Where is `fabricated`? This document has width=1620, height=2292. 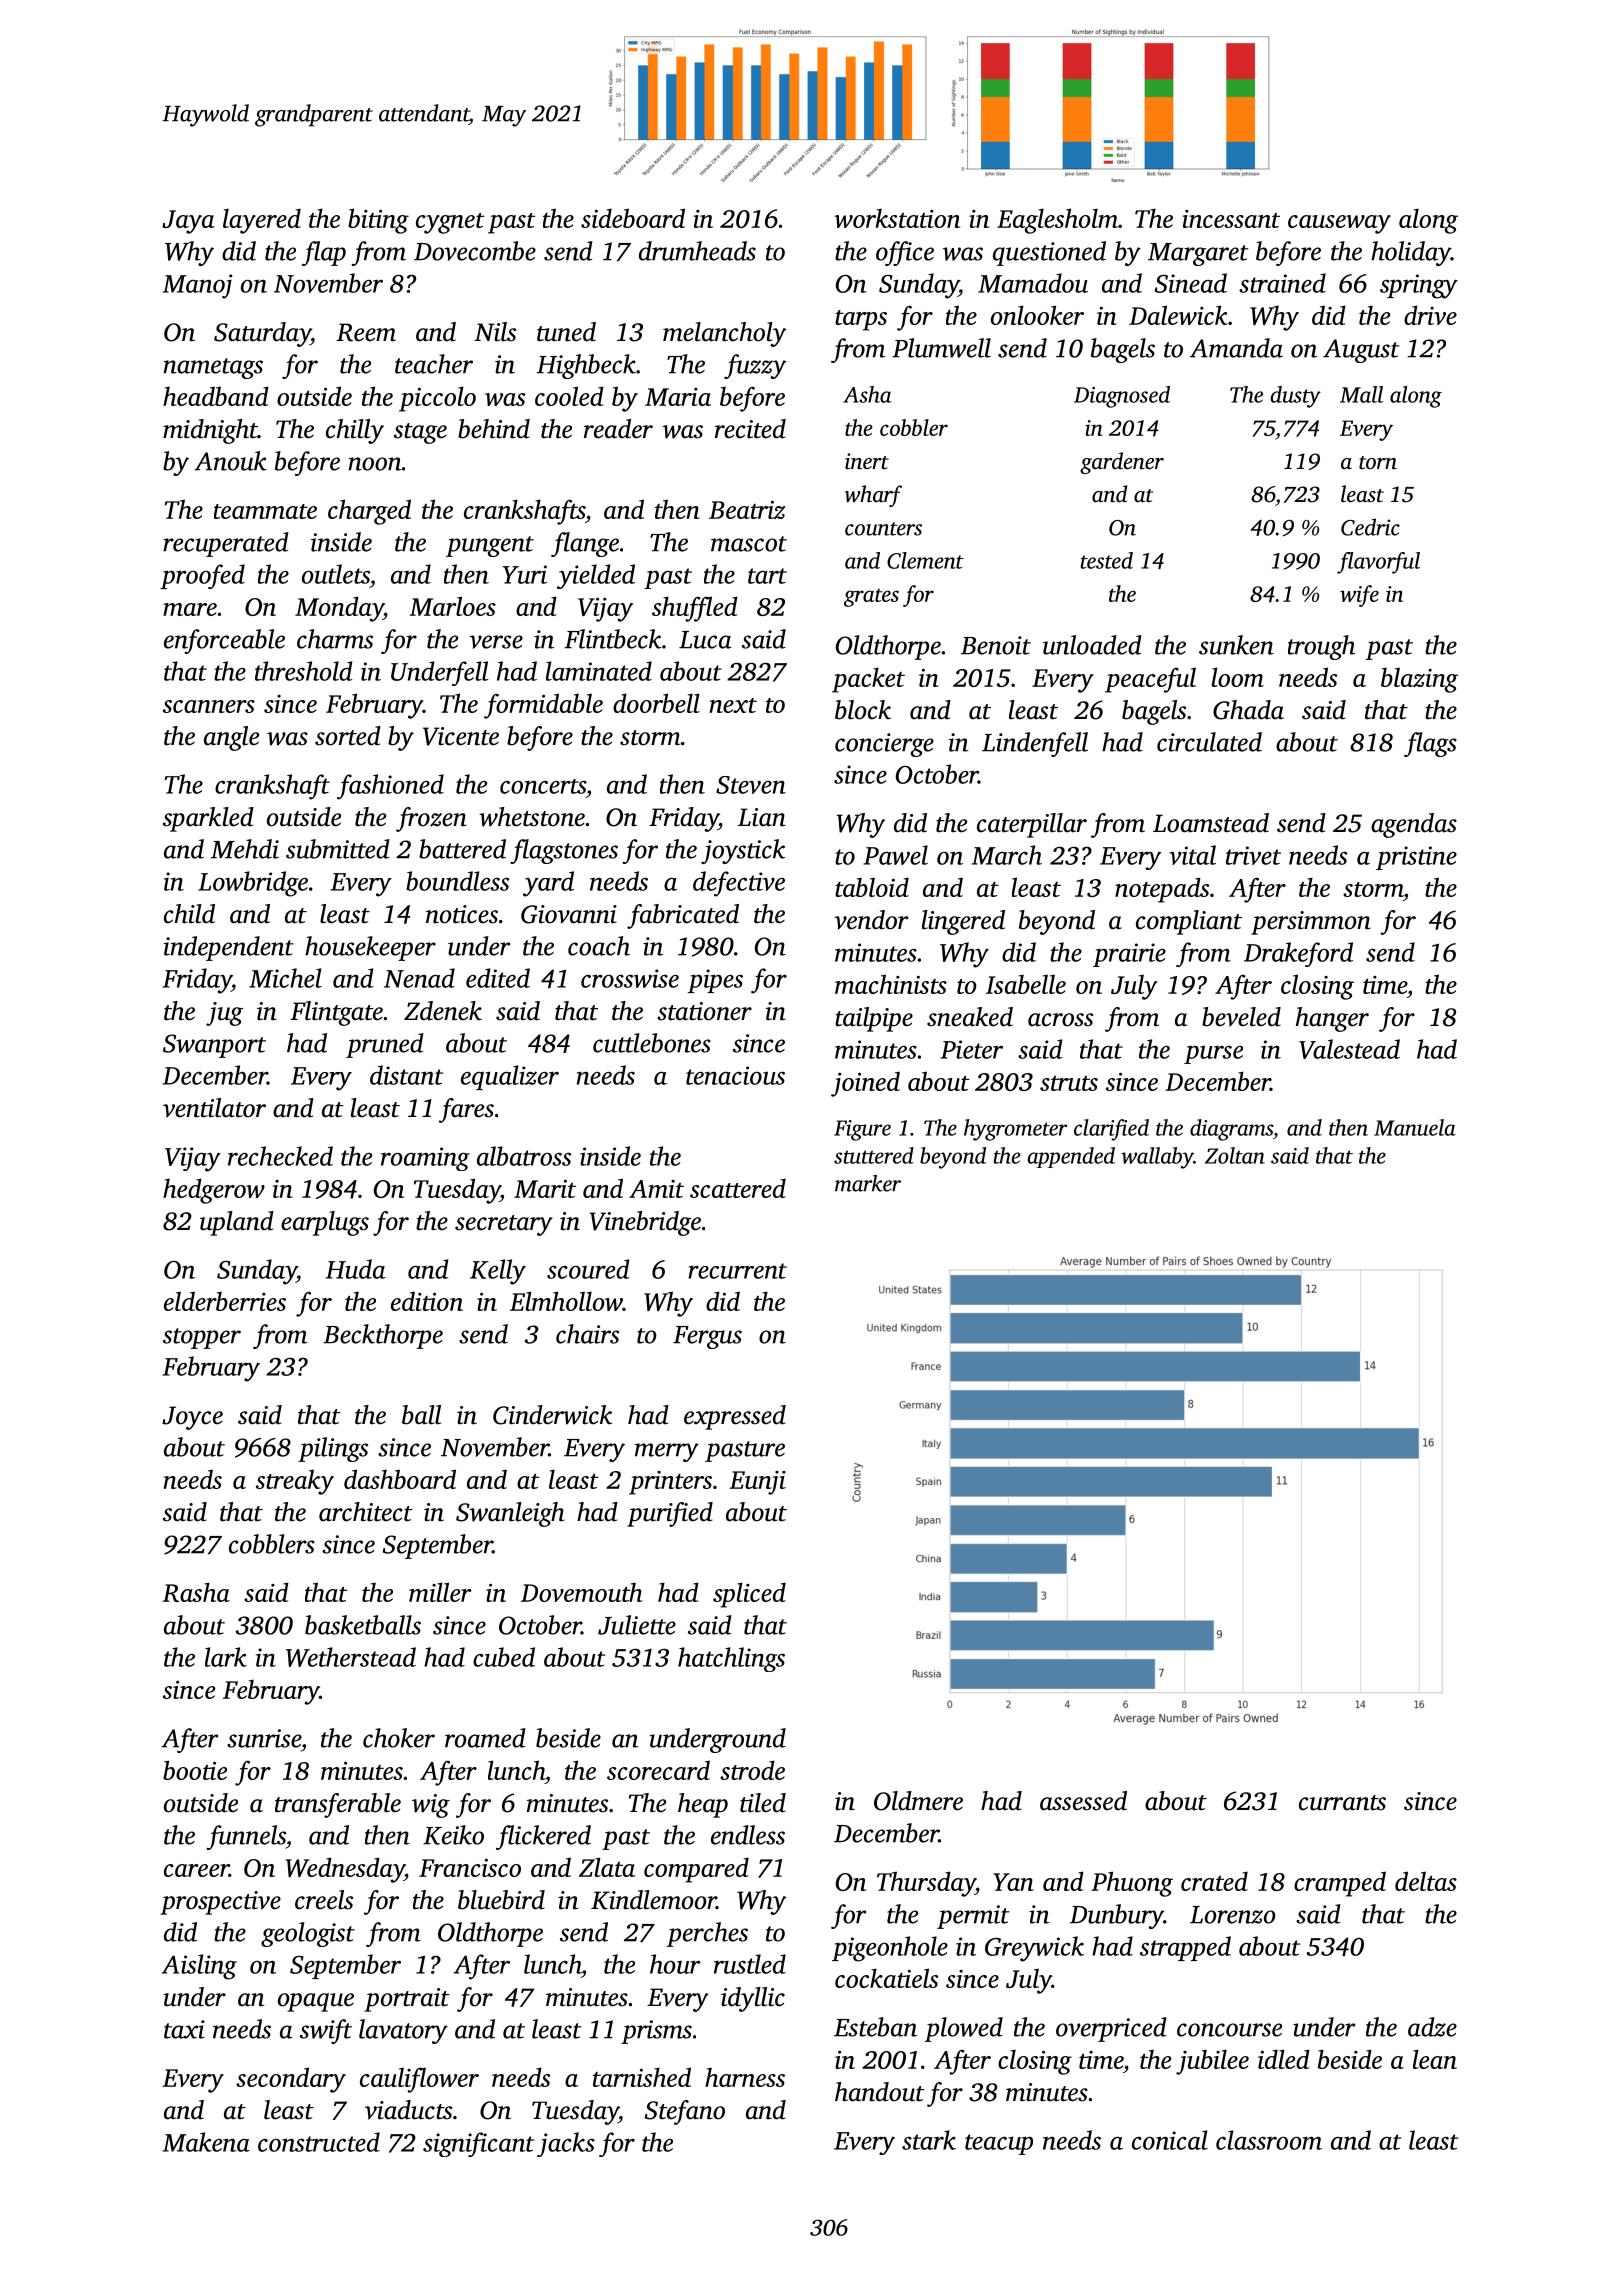
fabricated is located at coordinates (683, 916).
